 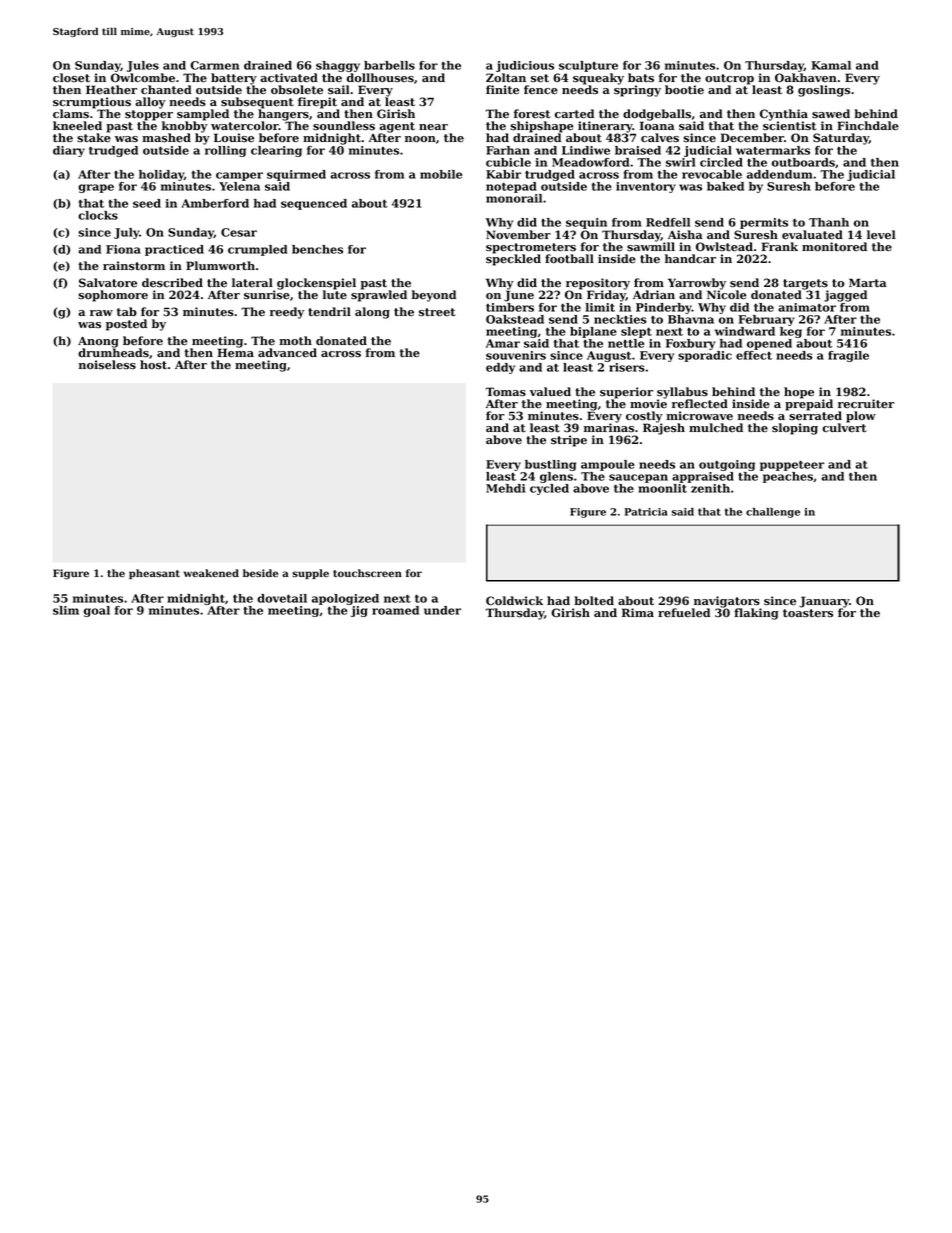 What do you see at coordinates (338, 66) in the image?
I see `shaggy` at bounding box center [338, 66].
